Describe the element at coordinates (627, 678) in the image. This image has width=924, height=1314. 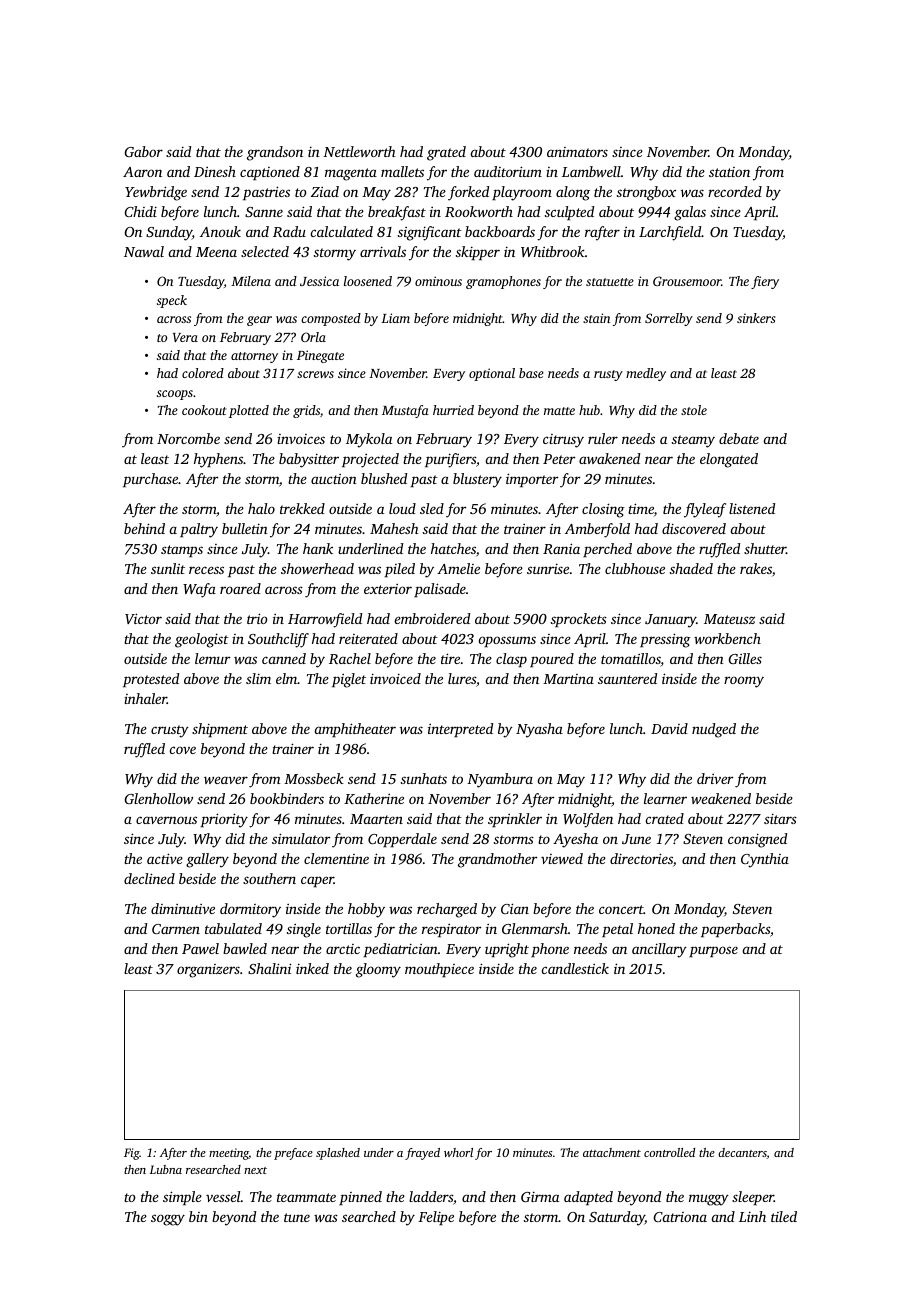
I see `sauntered` at that location.
